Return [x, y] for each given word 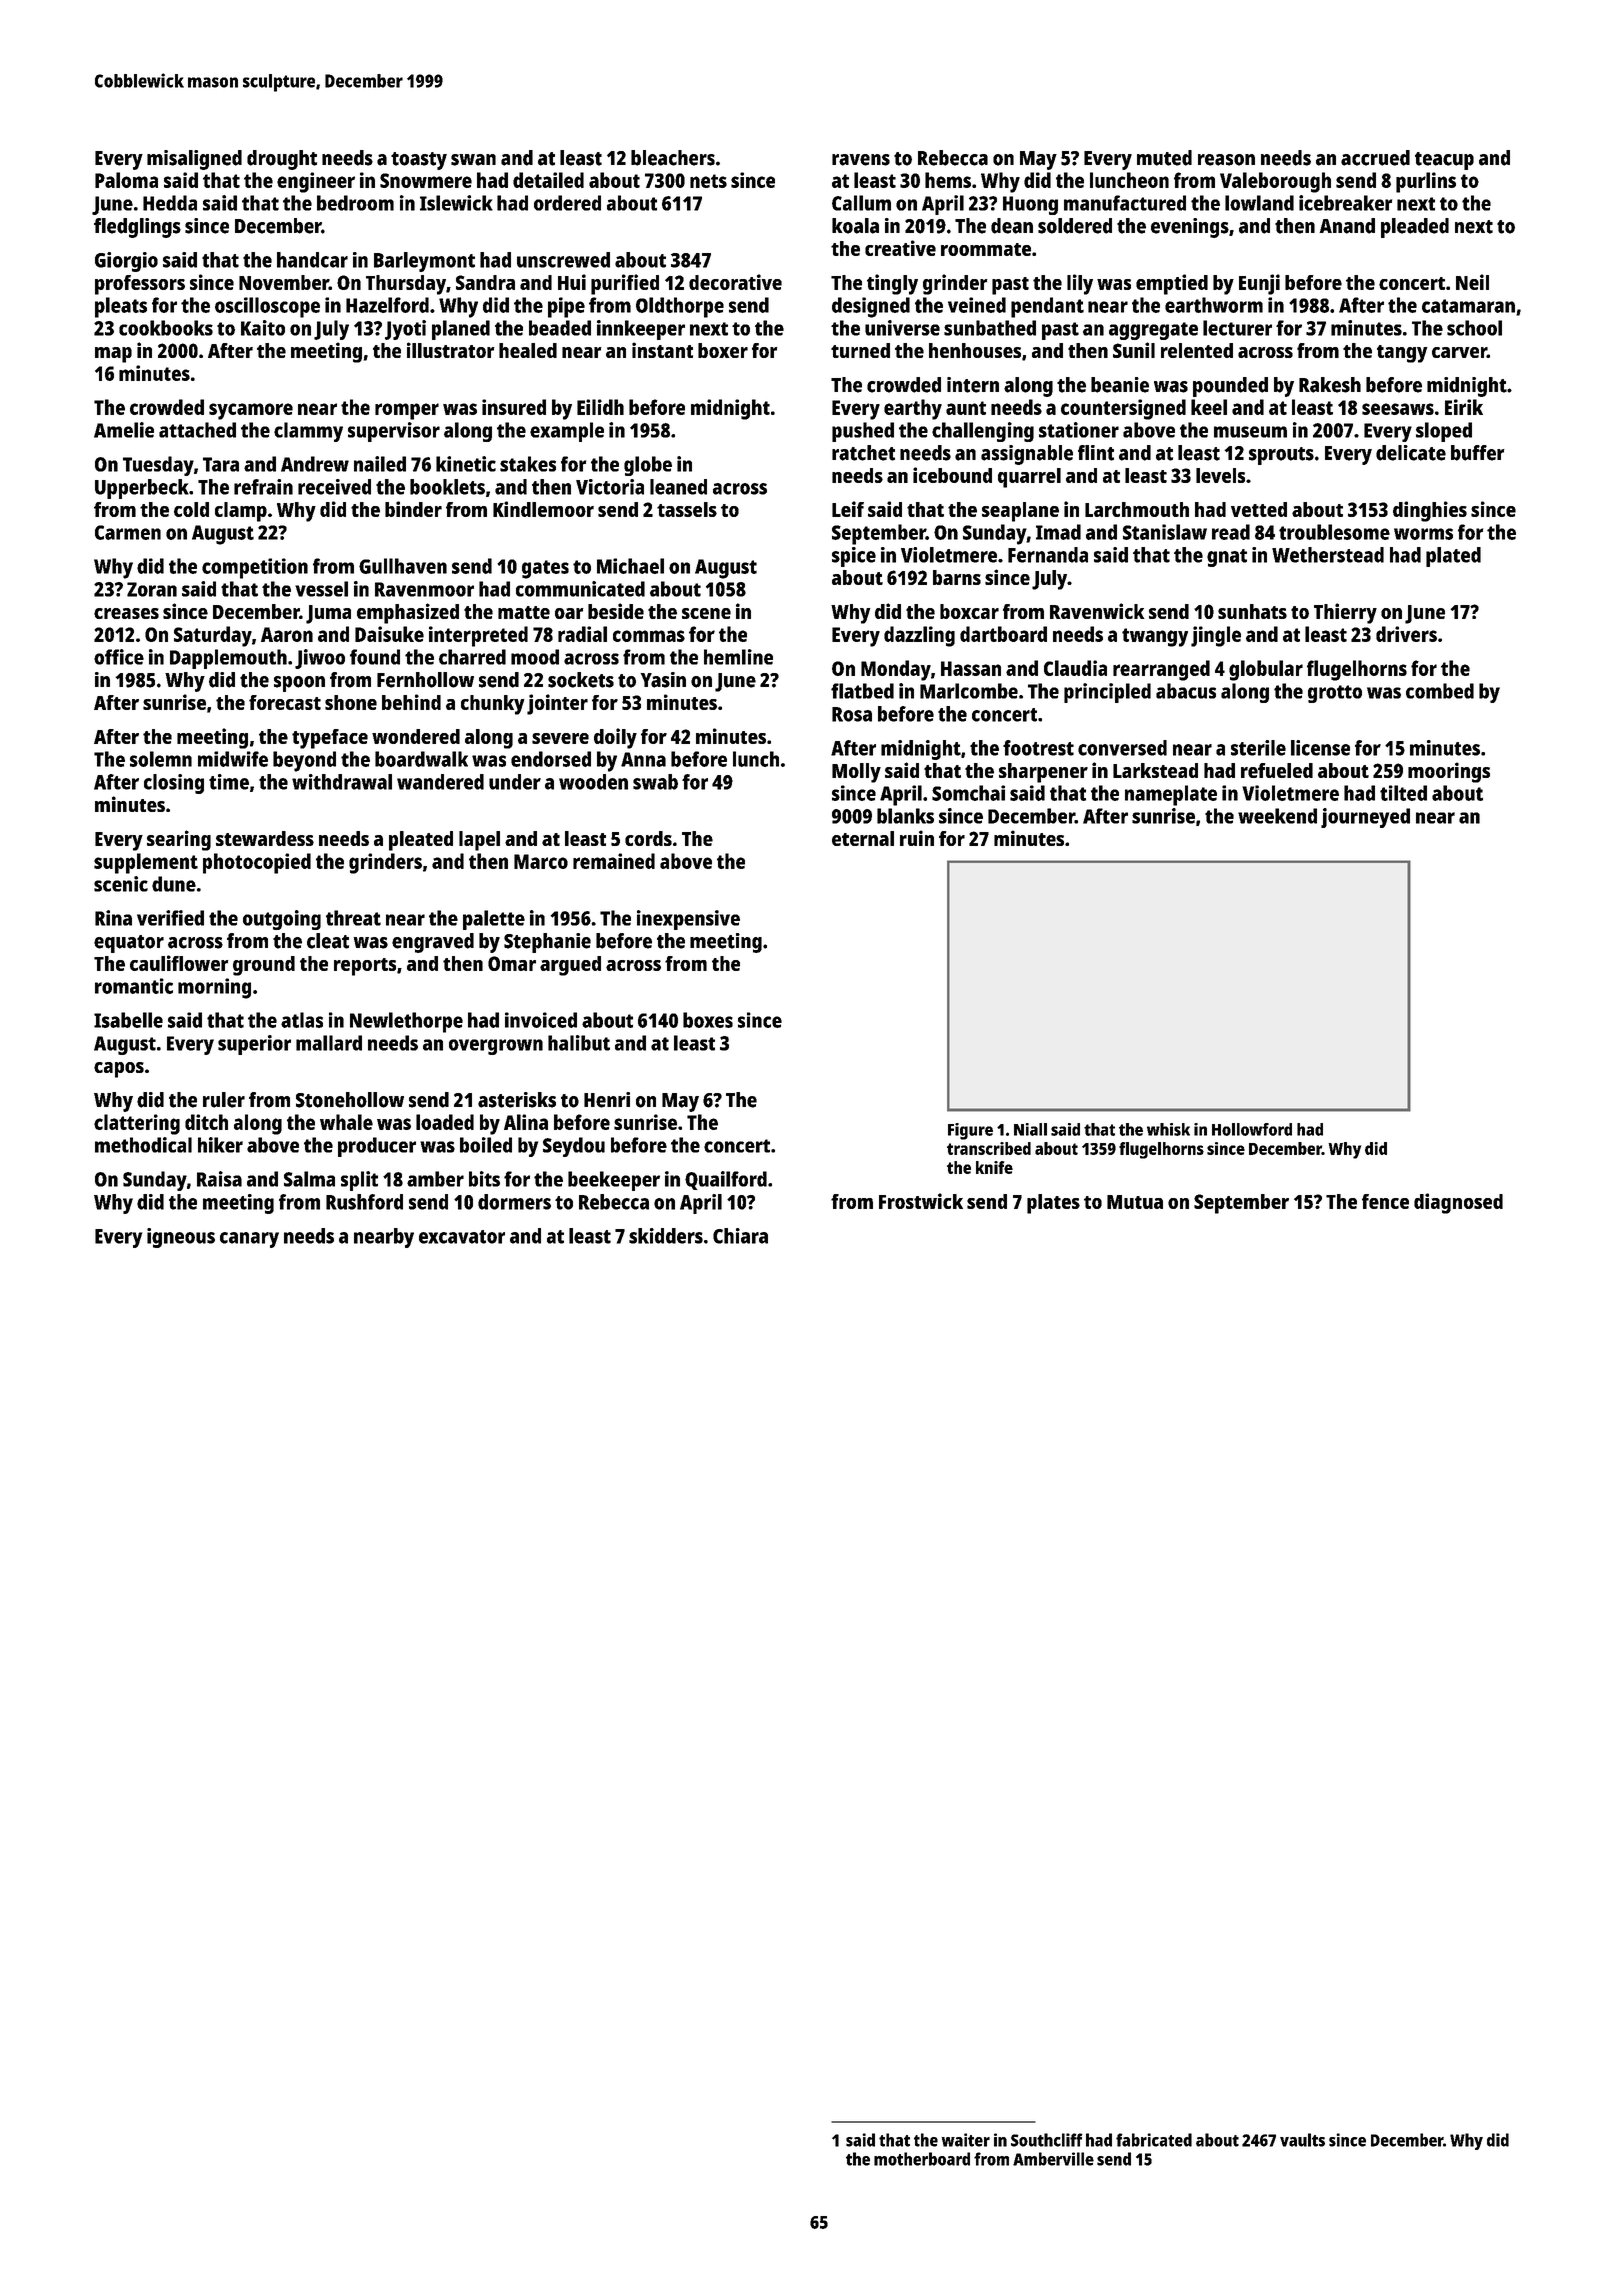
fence [1385, 1201]
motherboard [922, 2159]
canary [249, 1240]
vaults [1302, 2140]
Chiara [740, 1236]
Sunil [1134, 350]
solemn [161, 759]
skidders [666, 1236]
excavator [462, 1237]
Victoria [610, 487]
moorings [1449, 772]
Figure [970, 1131]
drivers [1406, 634]
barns [957, 577]
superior [254, 1045]
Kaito [263, 328]
